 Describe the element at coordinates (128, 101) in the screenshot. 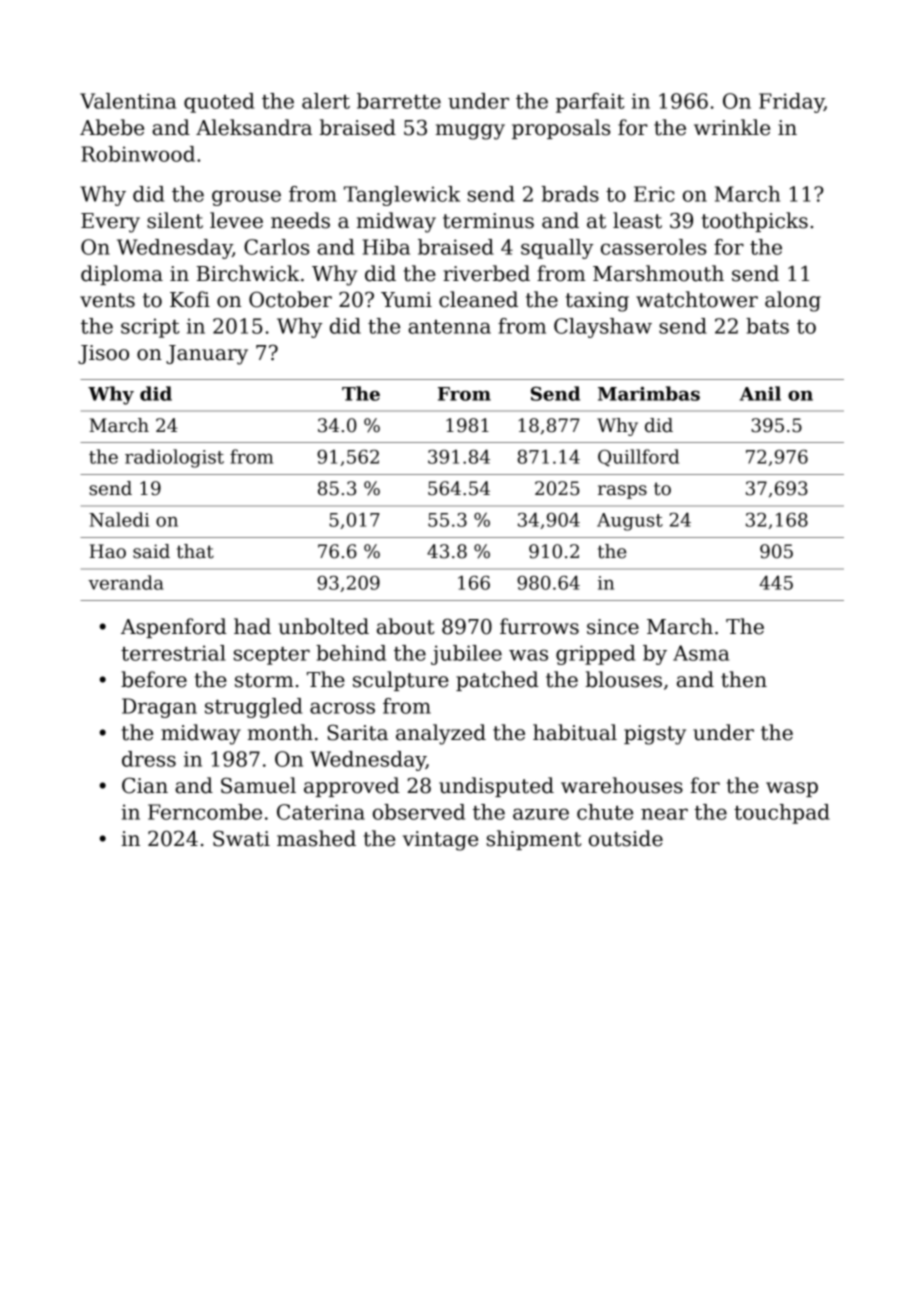

I see `Valentina` at that location.
